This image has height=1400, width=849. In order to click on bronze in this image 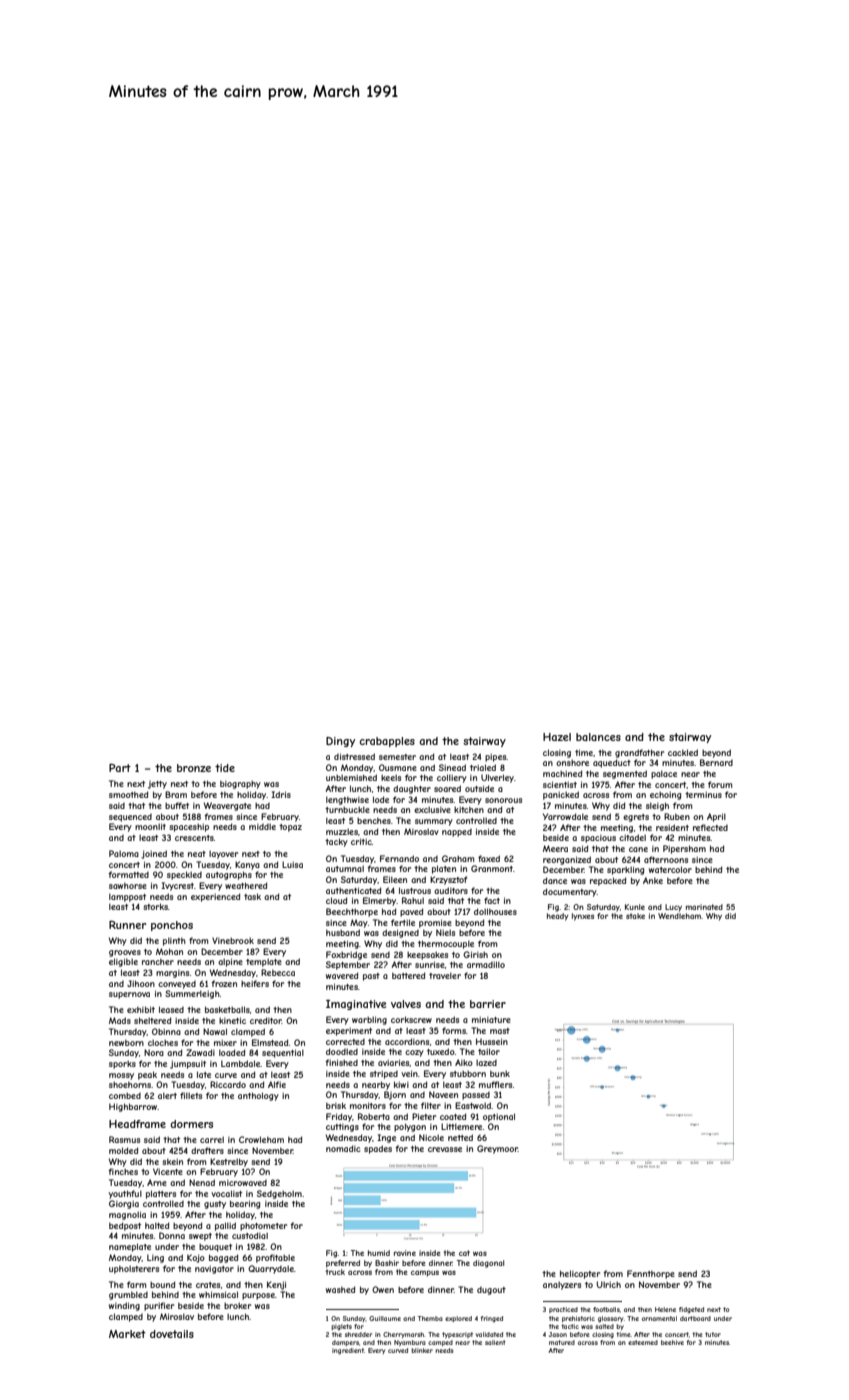, I will do `click(194, 768)`.
